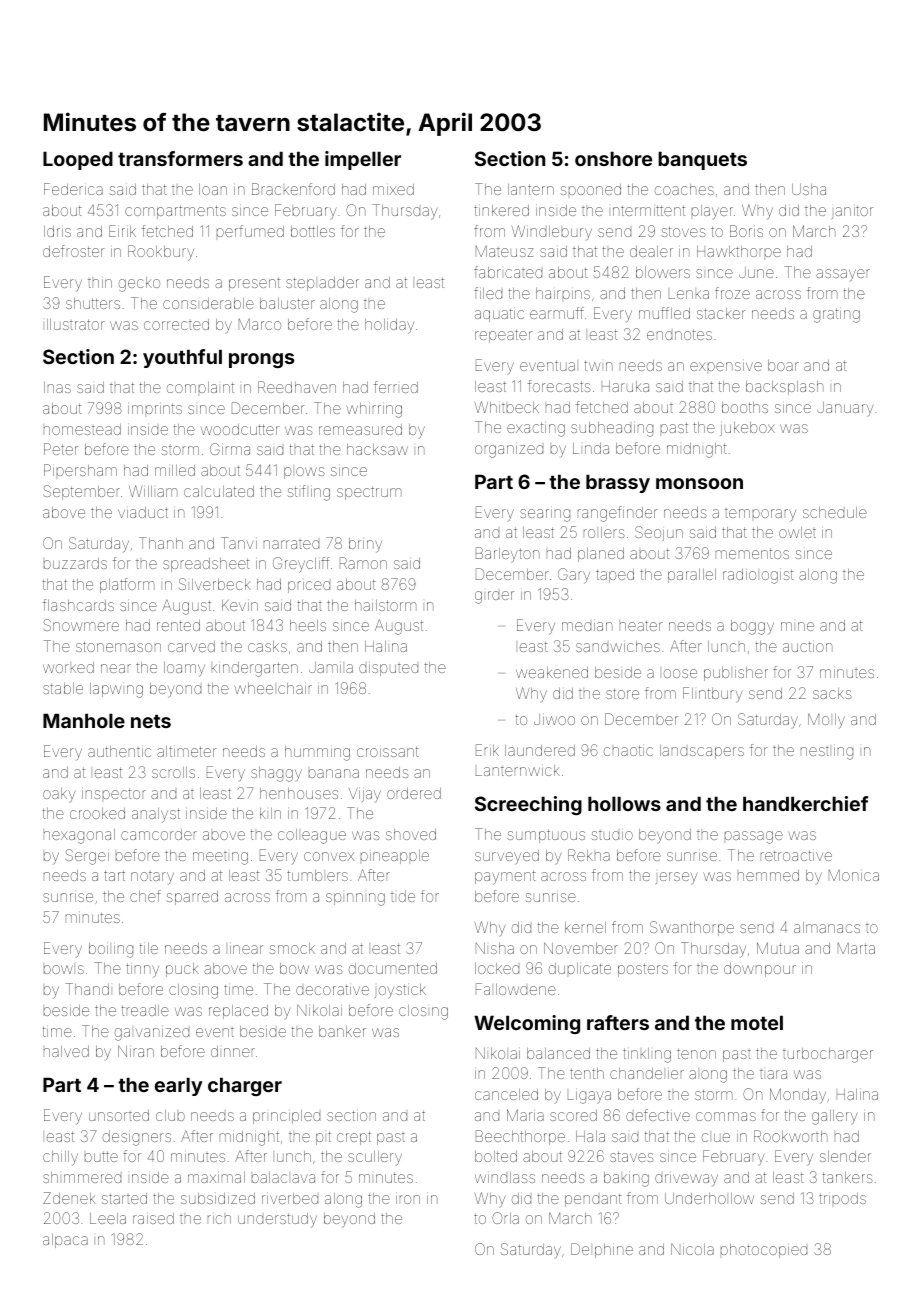  Describe the element at coordinates (487, 750) in the page. I see `Erik` at that location.
